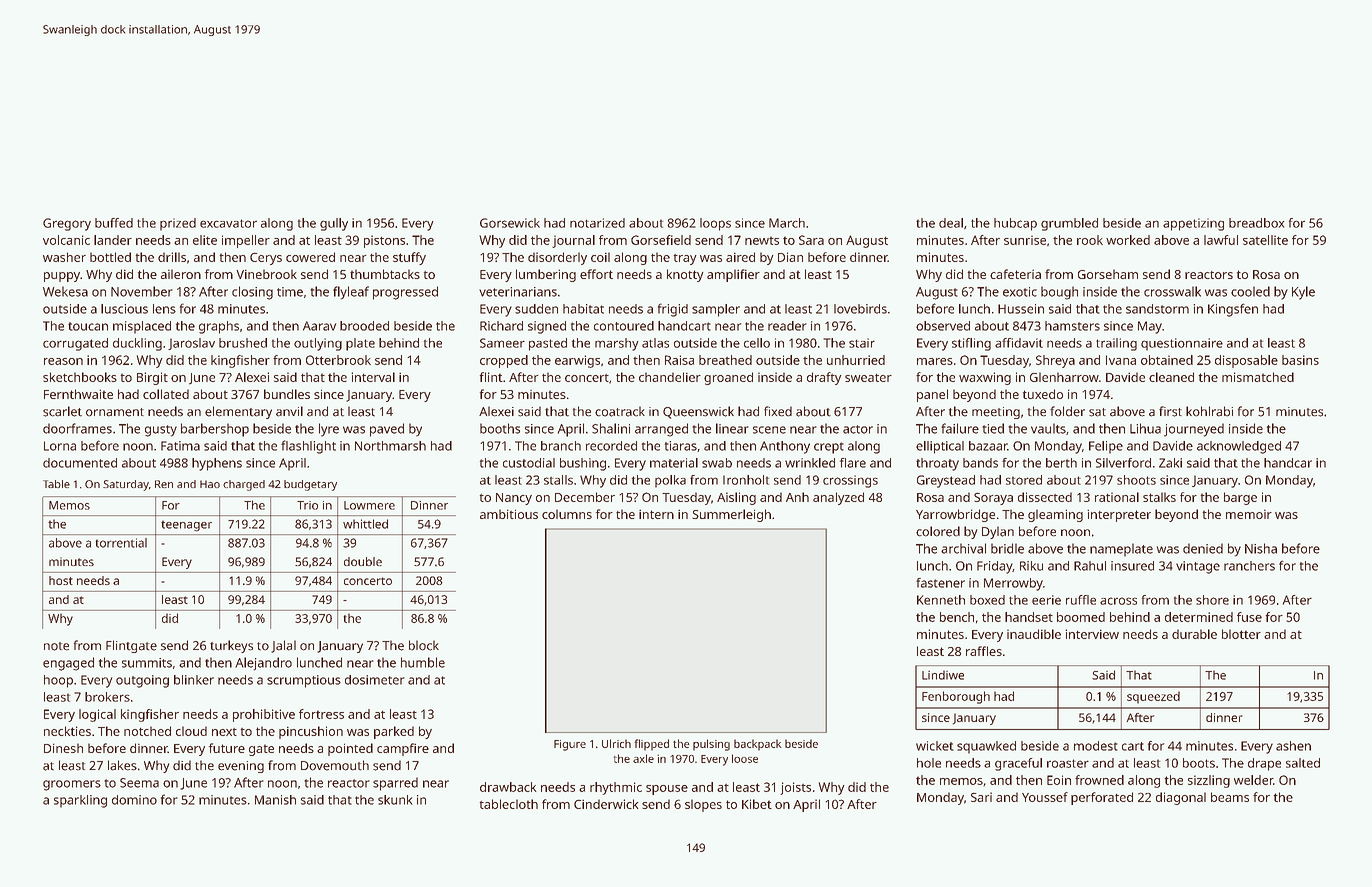 Image resolution: width=1372 pixels, height=887 pixels. I want to click on Gorsewick, so click(510, 223).
